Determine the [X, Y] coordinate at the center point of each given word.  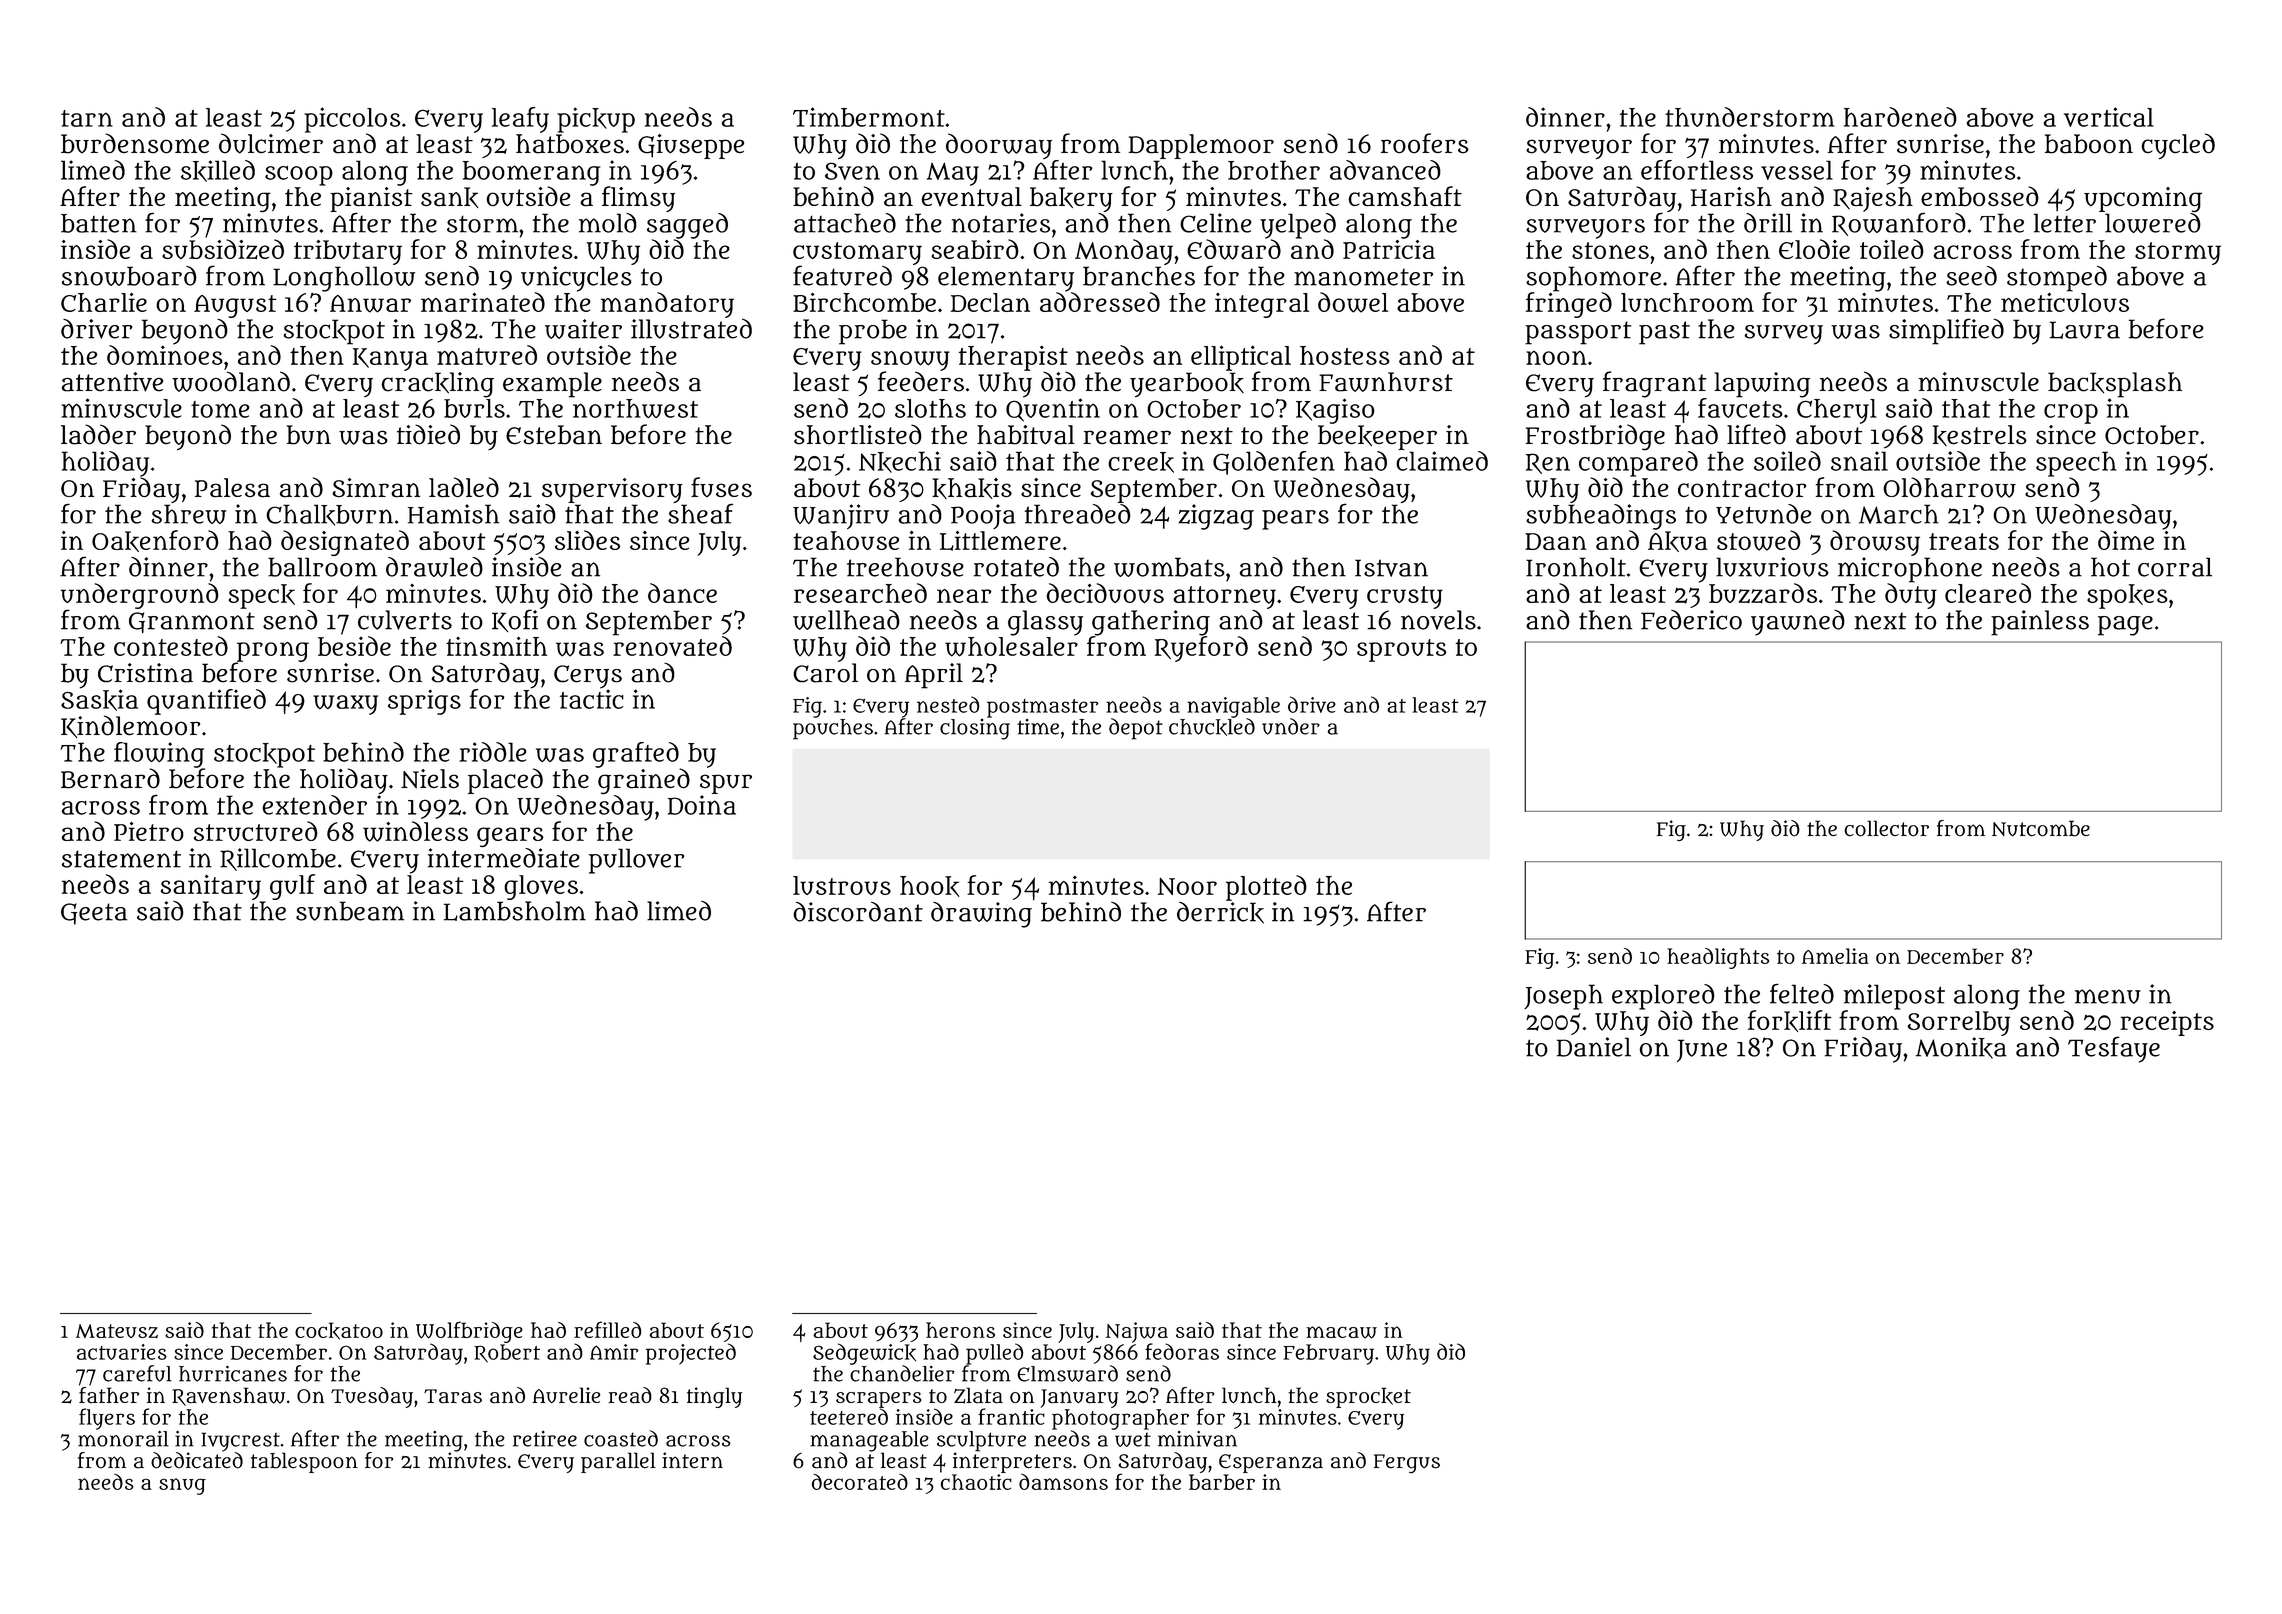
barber [1222, 1482]
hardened [1900, 117]
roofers [1425, 143]
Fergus [1407, 1464]
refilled [608, 1329]
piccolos [352, 120]
